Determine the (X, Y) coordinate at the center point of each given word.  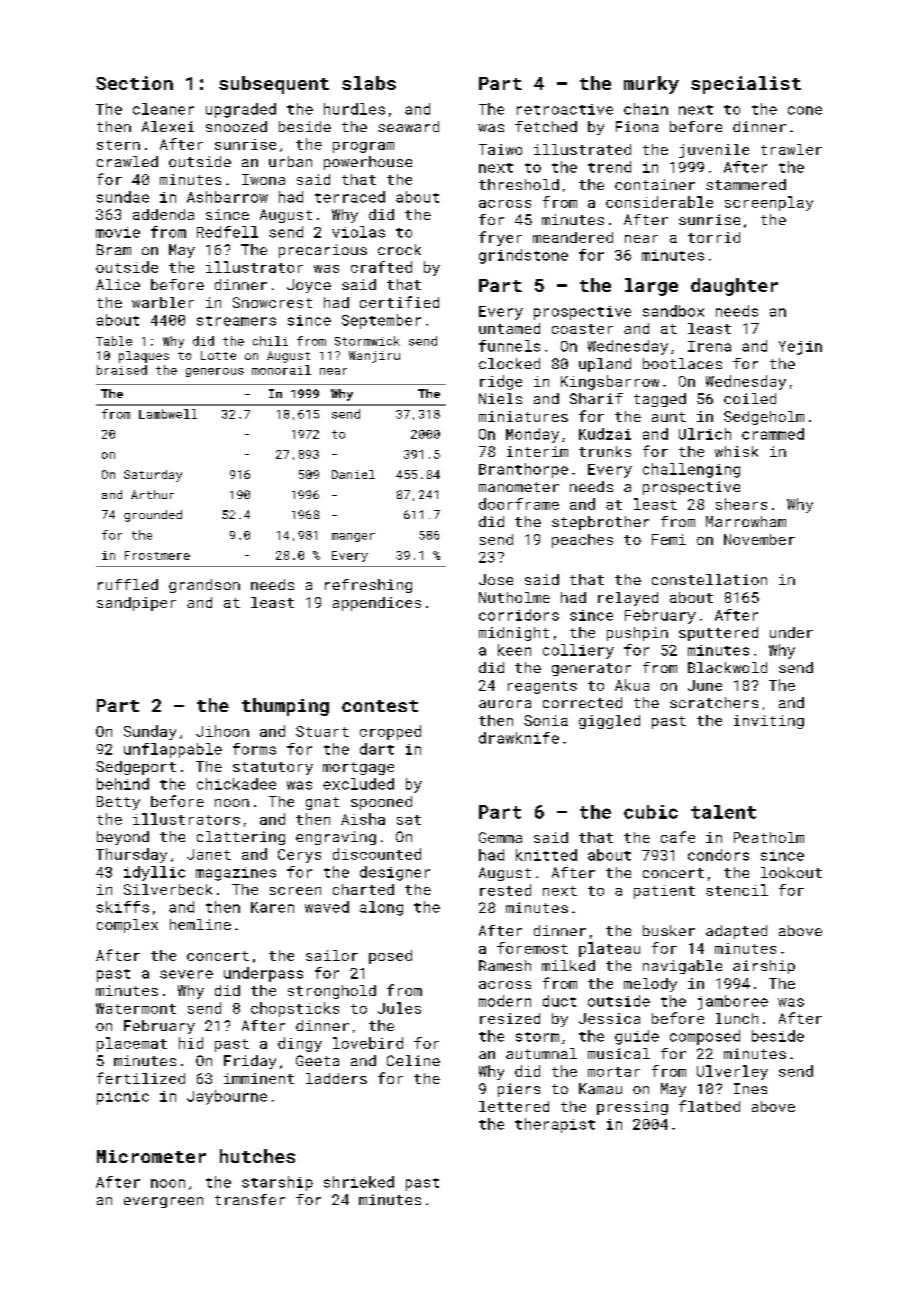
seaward (408, 126)
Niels (500, 398)
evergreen (163, 1202)
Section (134, 83)
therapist (555, 1125)
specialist (746, 85)
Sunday (150, 732)
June (705, 685)
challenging (691, 470)
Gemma (500, 837)
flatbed (709, 1106)
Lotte (218, 355)
